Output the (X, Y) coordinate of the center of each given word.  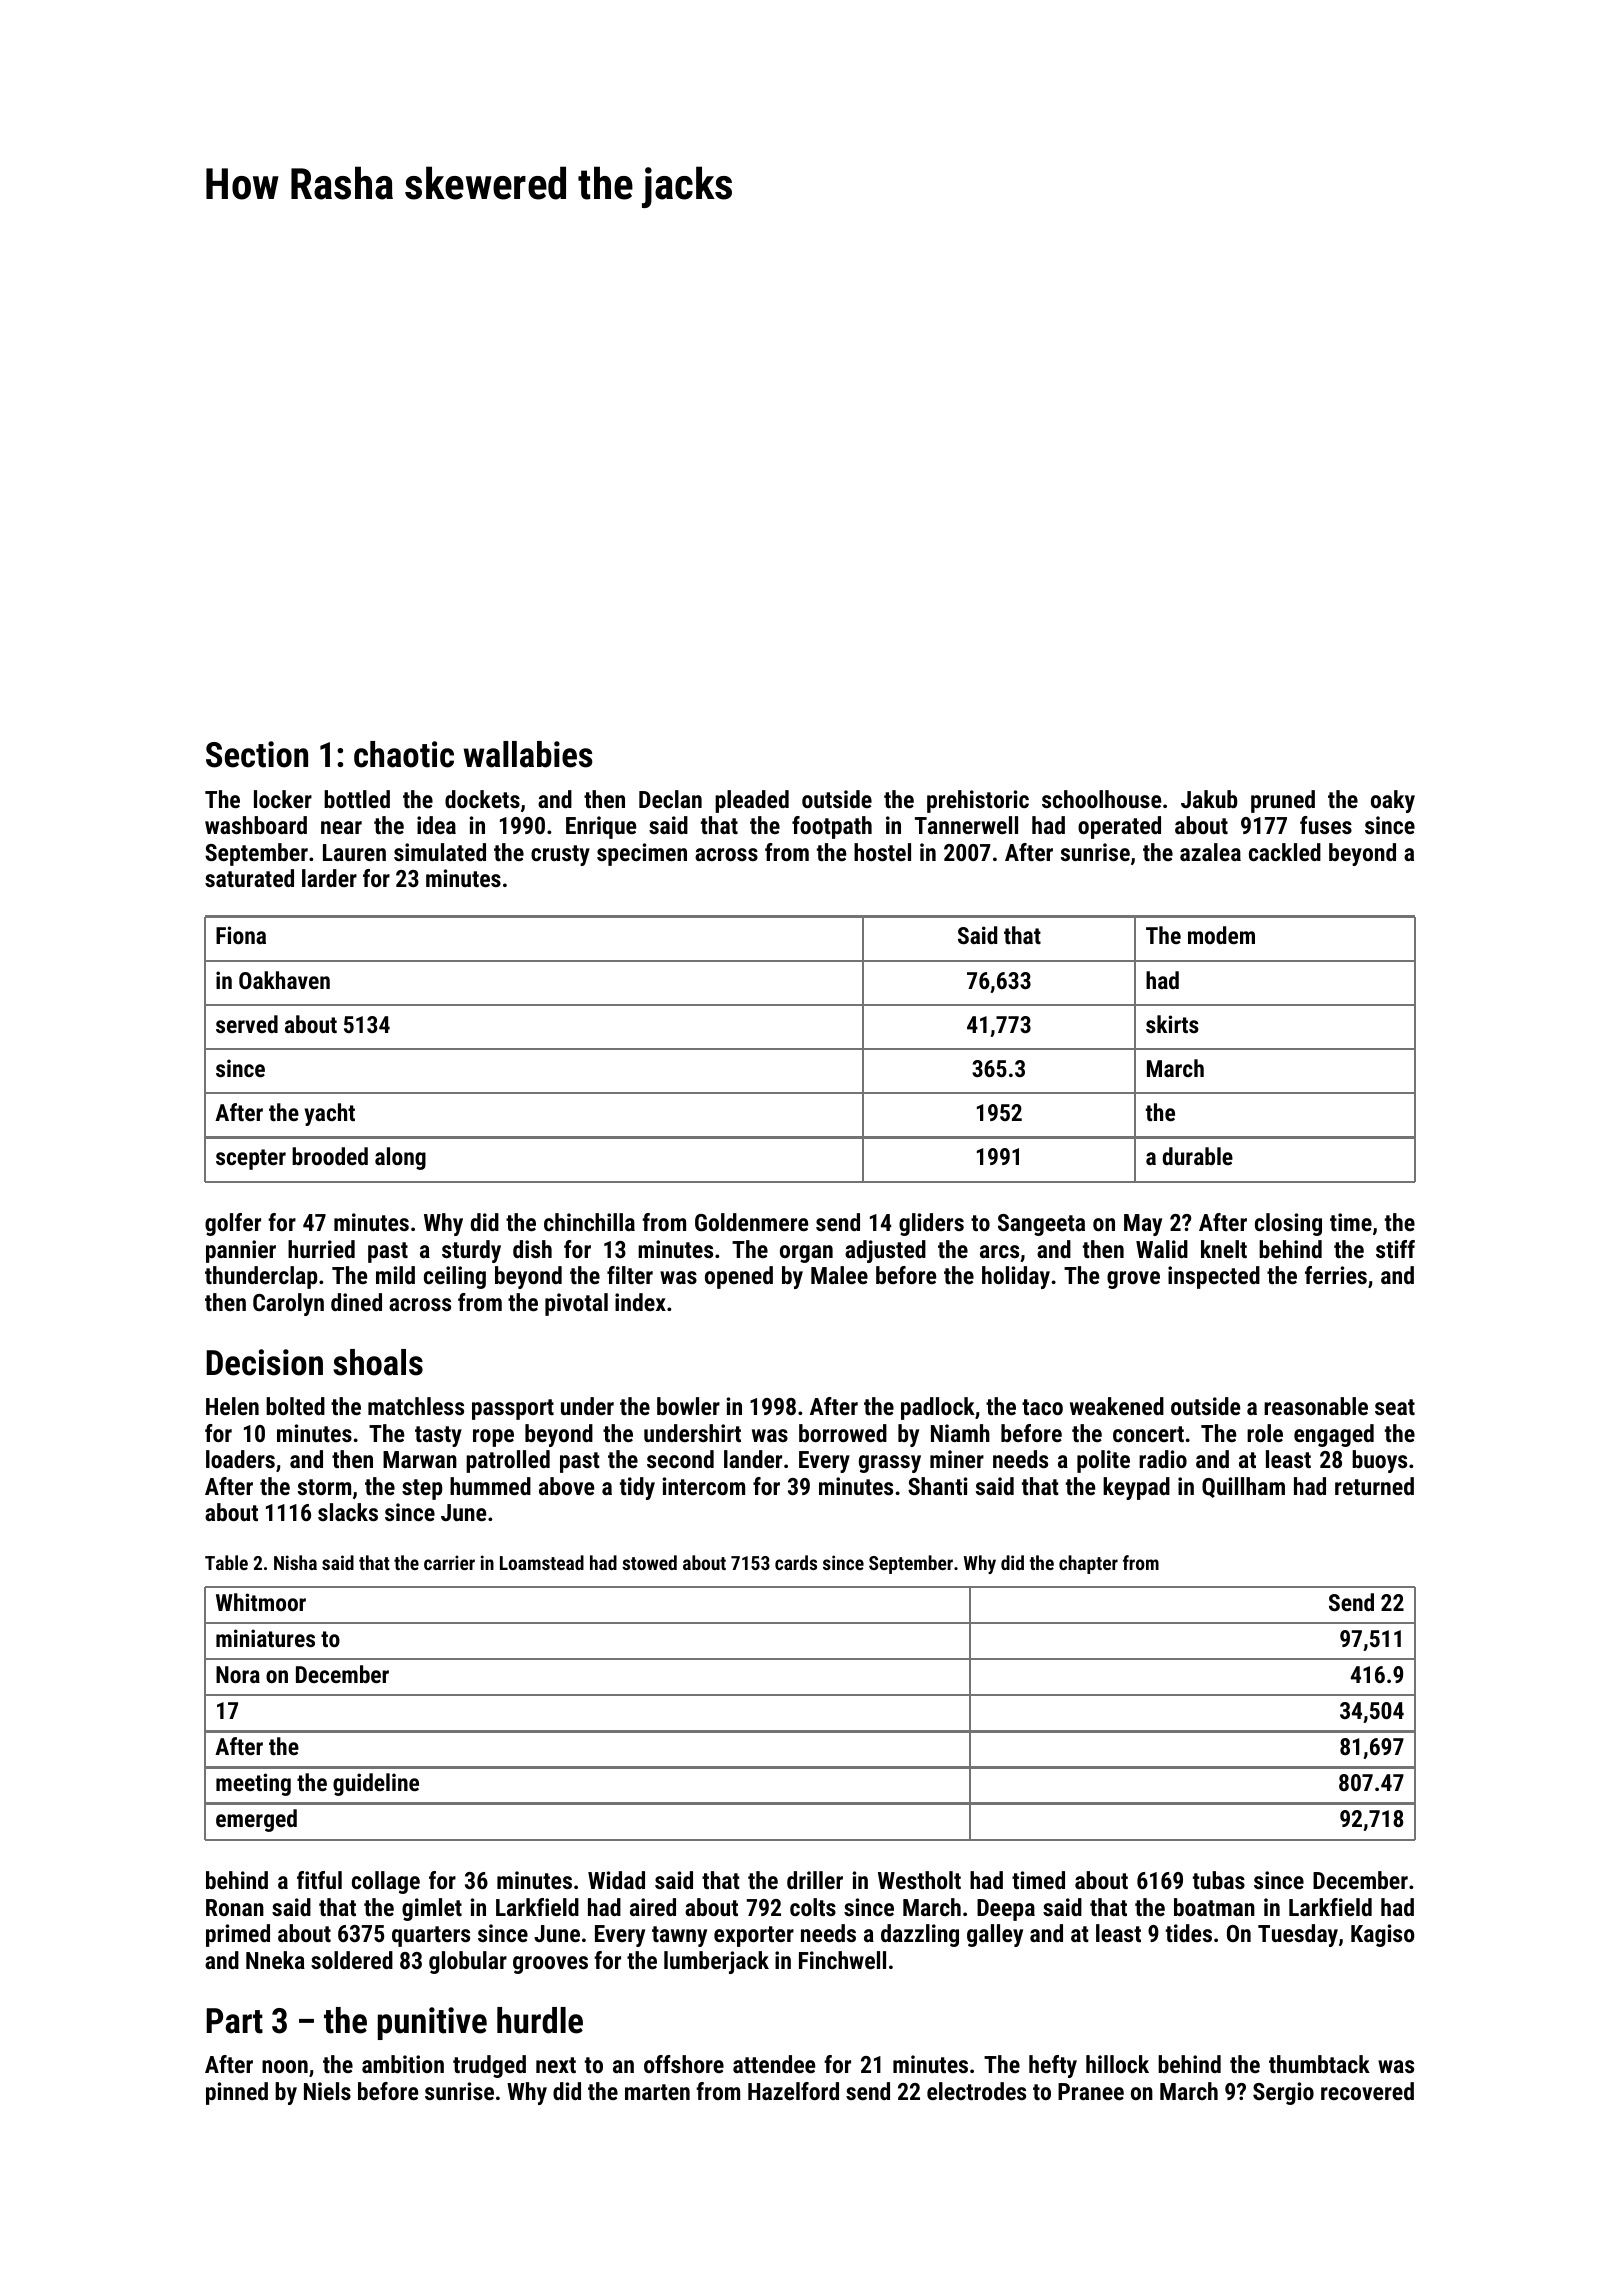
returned (1374, 1486)
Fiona (241, 935)
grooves (550, 1965)
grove (1133, 1280)
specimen (642, 854)
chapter (1088, 1564)
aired (653, 1907)
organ (806, 1254)
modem (1221, 935)
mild (395, 1275)
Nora (238, 1674)
